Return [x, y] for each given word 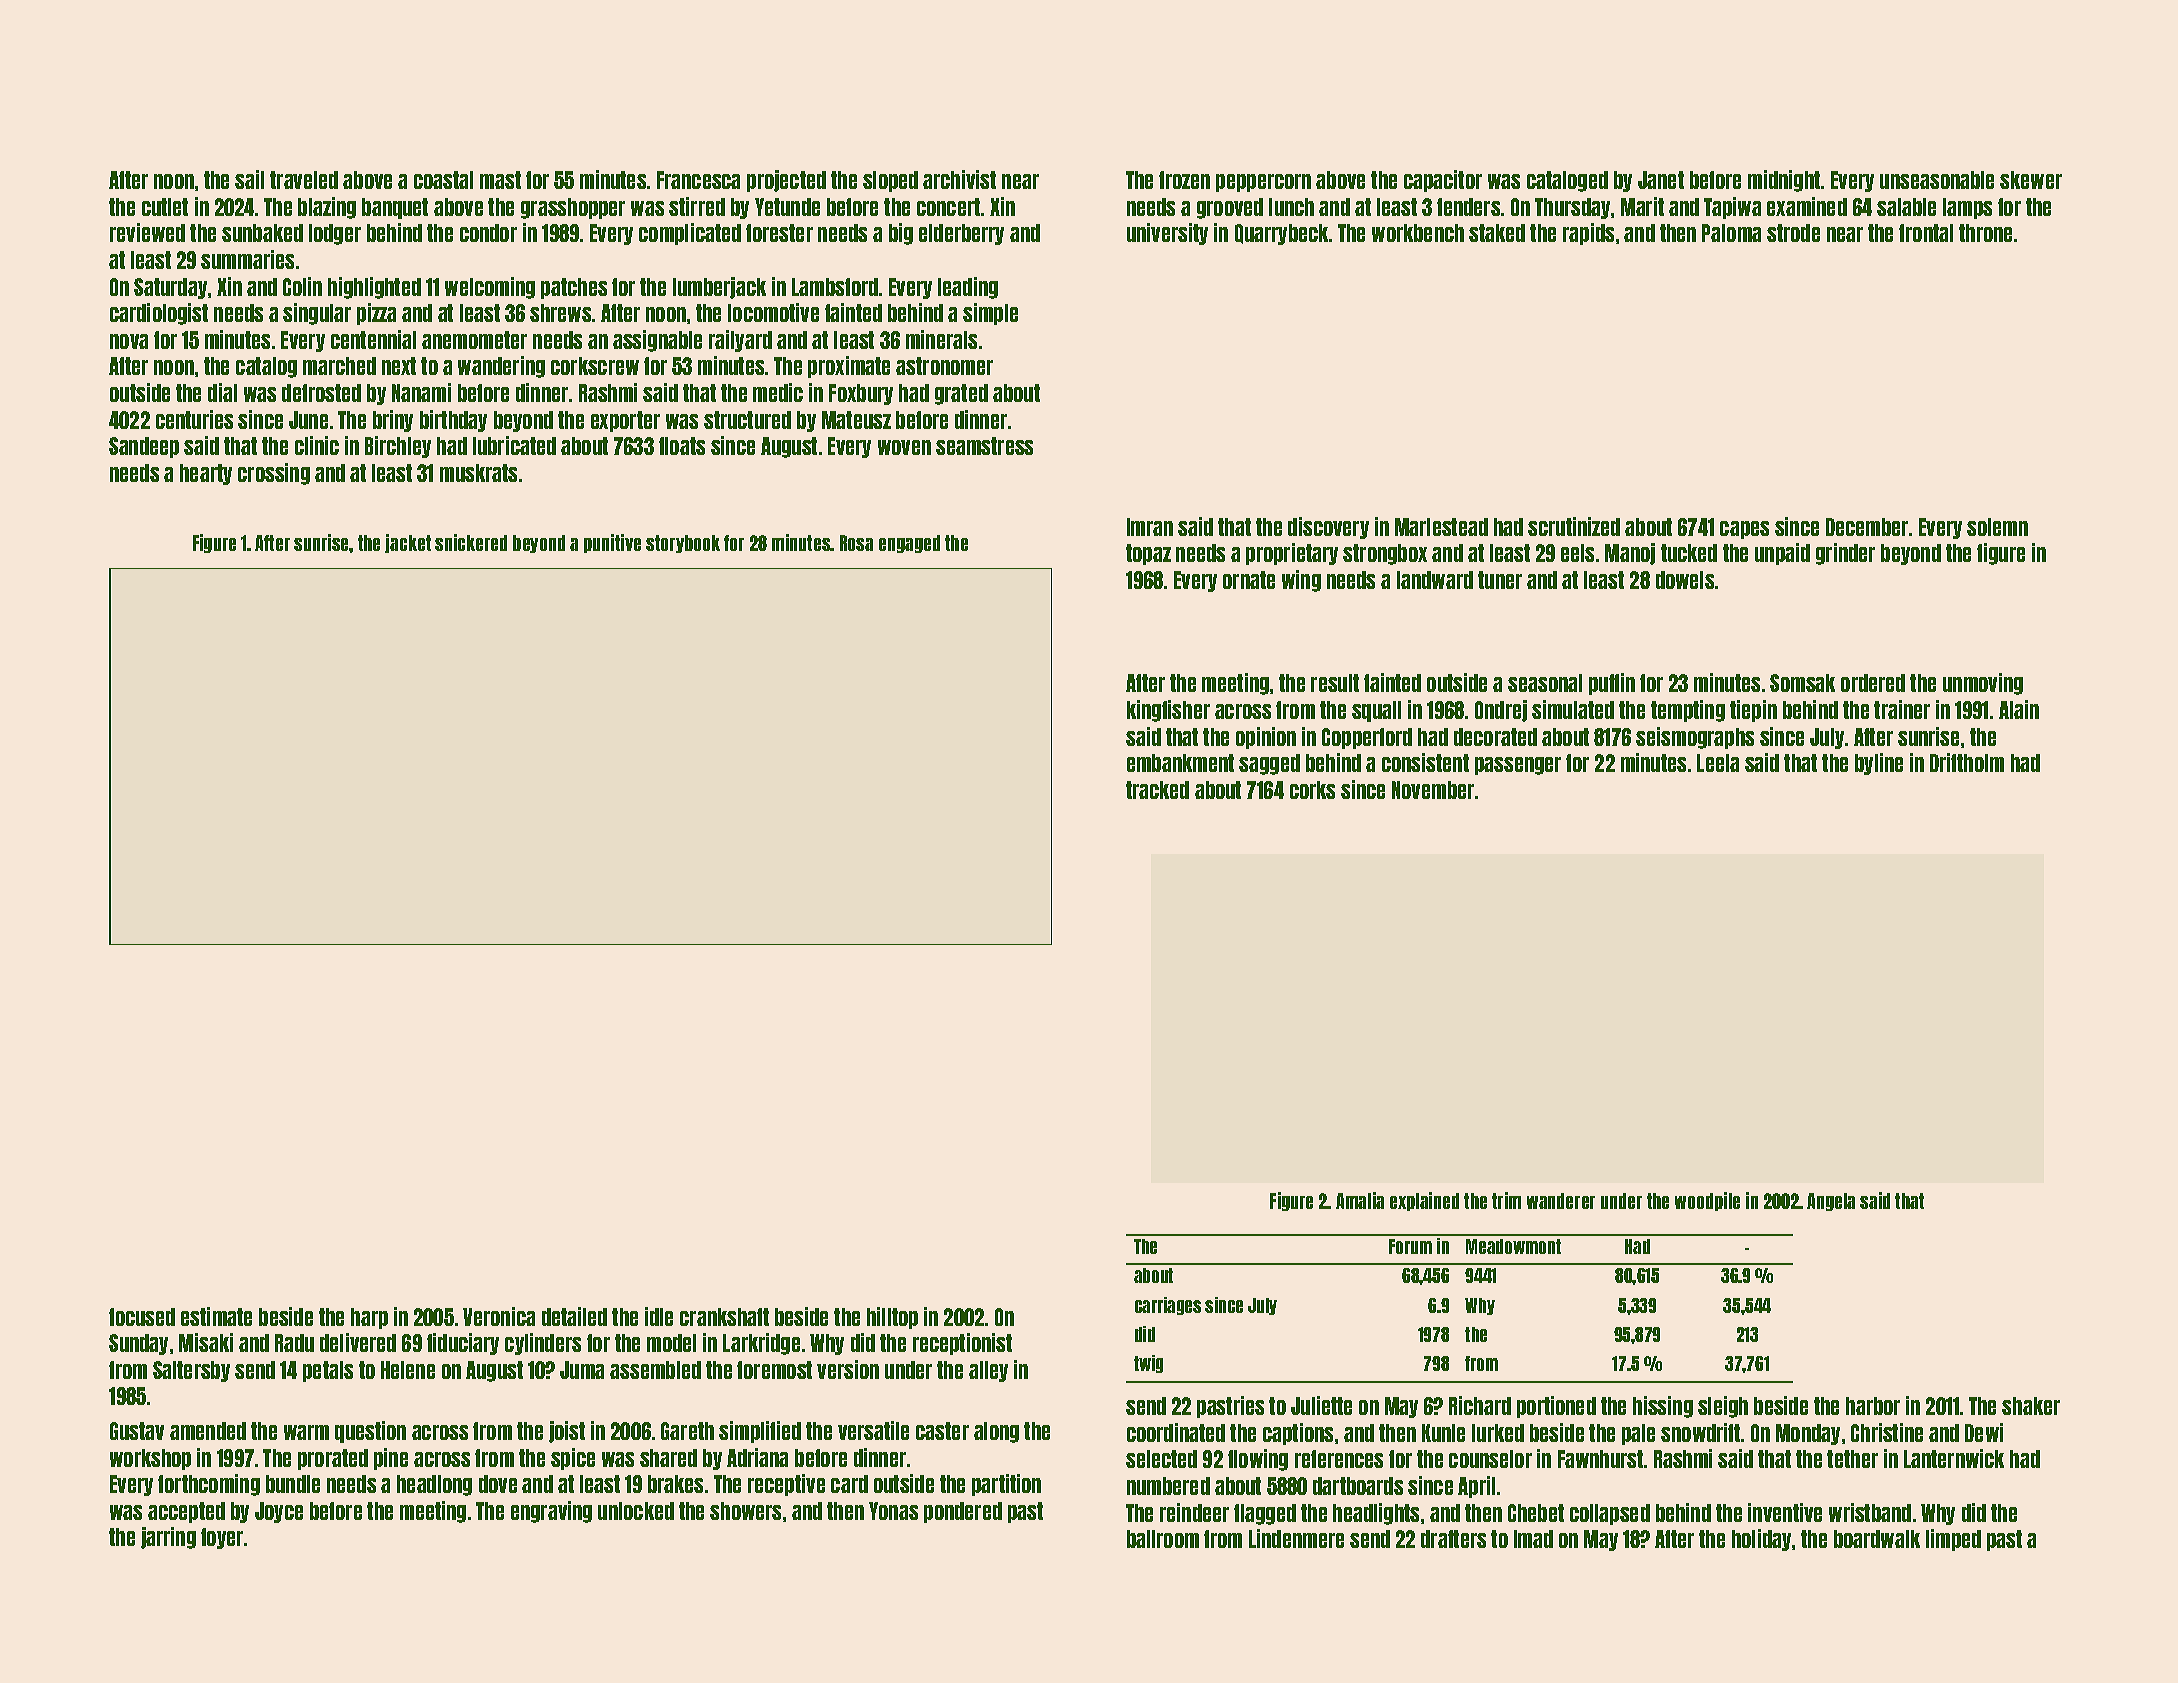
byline [1879, 764]
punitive [612, 543]
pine [391, 1459]
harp [369, 1318]
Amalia [1360, 1200]
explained [1424, 1201]
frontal [1926, 233]
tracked [1157, 790]
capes [1744, 530]
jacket [408, 543]
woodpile [1707, 1201]
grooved [1230, 208]
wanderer [1561, 1201]
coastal [443, 180]
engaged [909, 544]
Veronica [499, 1316]
